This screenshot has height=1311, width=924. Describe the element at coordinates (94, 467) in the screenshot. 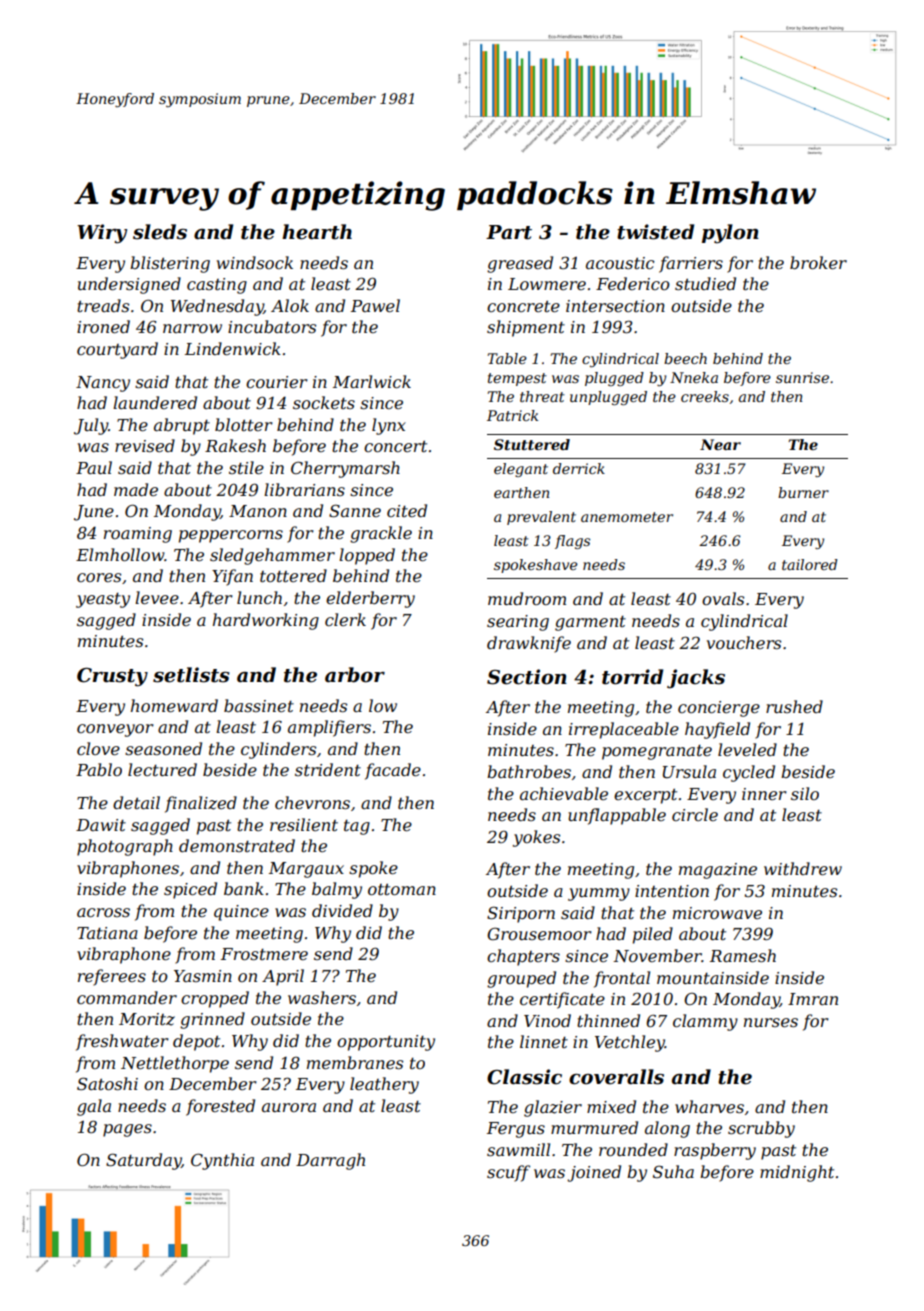

I see `Paul` at that location.
